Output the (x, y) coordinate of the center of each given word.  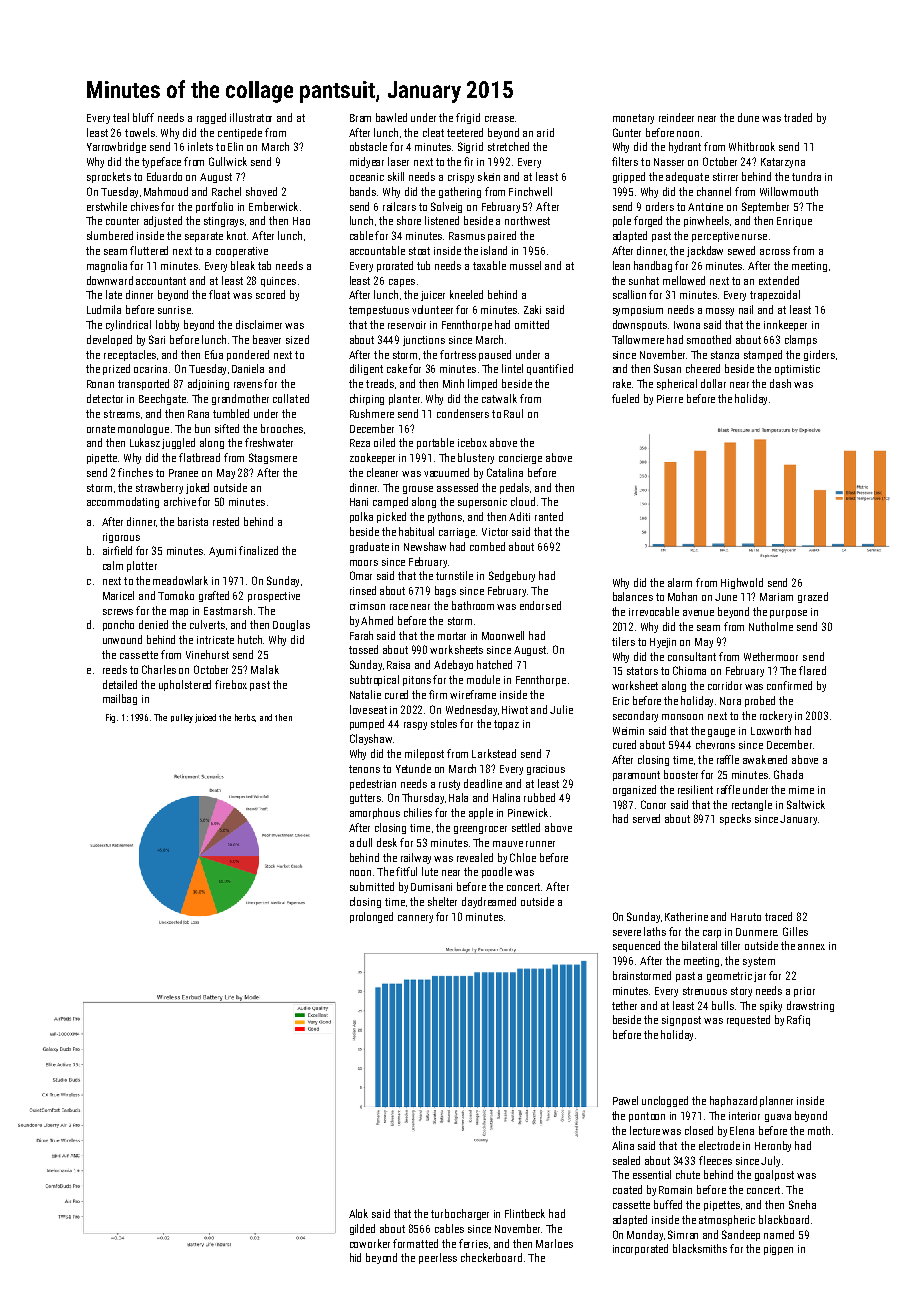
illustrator (251, 117)
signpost (681, 1021)
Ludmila (104, 309)
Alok (358, 1213)
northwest (527, 220)
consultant (692, 656)
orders (660, 206)
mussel (525, 265)
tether (624, 1005)
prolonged (371, 917)
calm (113, 565)
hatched (494, 664)
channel (714, 191)
